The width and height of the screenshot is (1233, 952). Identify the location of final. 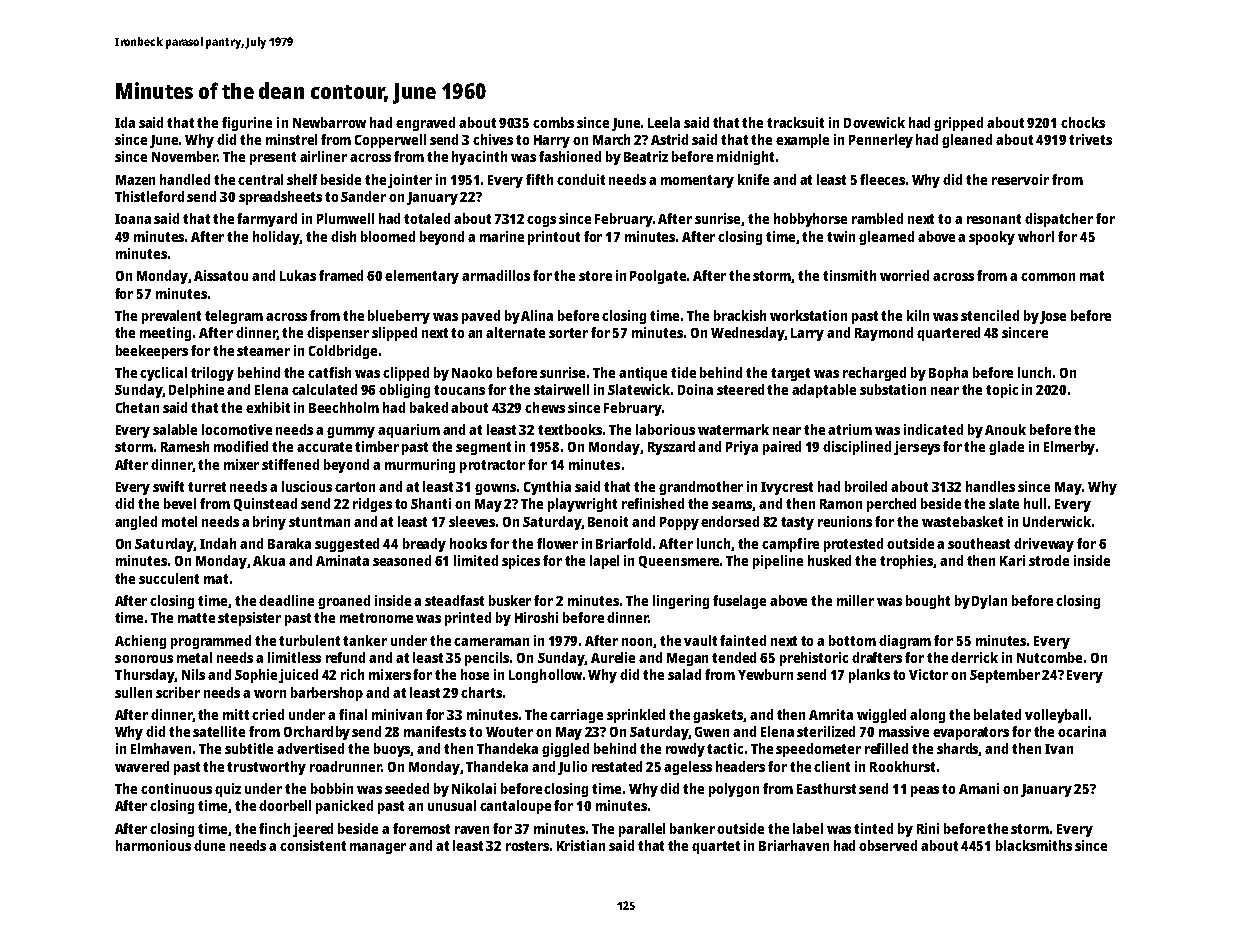
(353, 714).
